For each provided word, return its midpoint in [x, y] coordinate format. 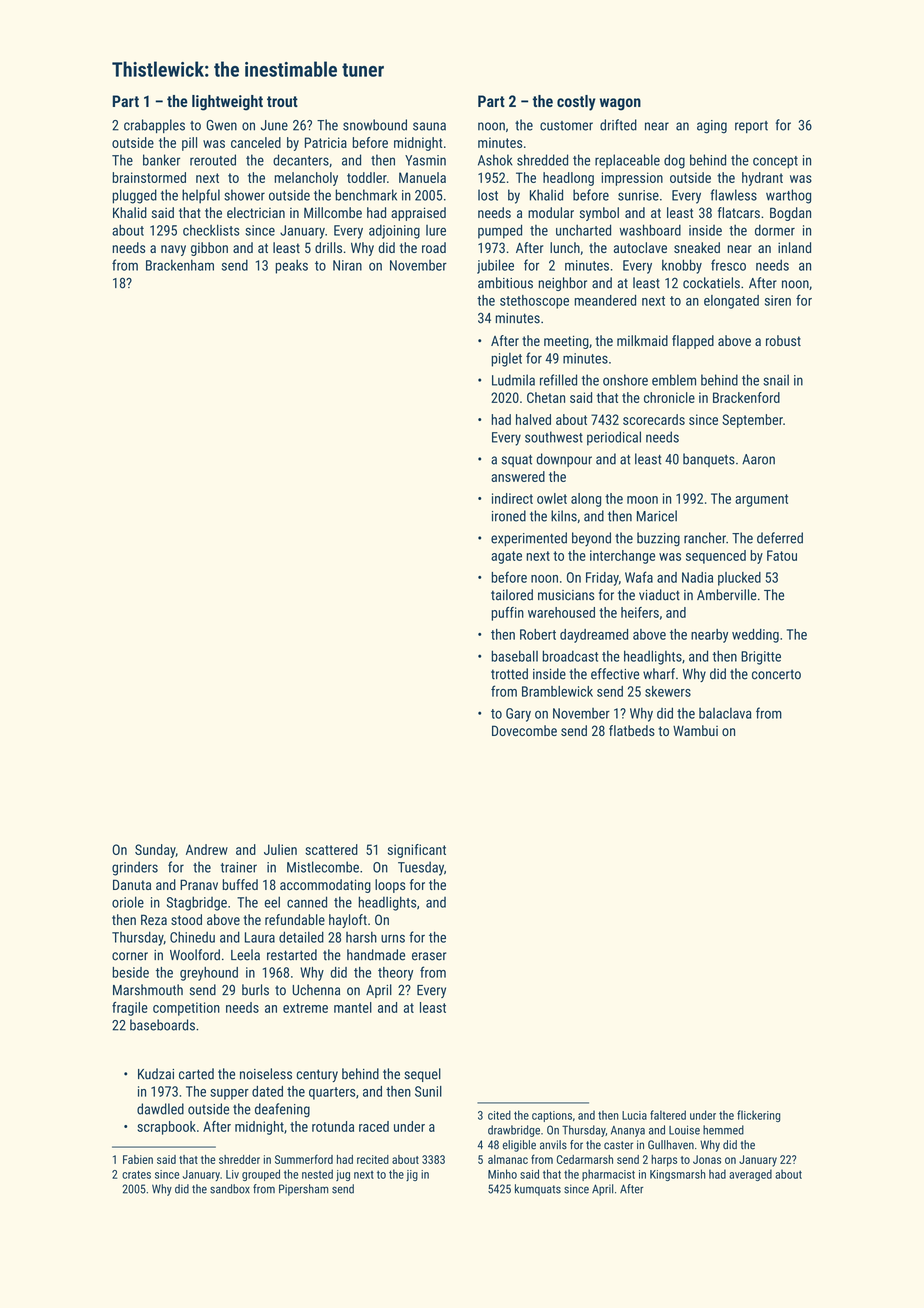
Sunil [428, 1091]
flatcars [739, 212]
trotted [509, 674]
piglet [506, 360]
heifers [640, 612]
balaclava [725, 713]
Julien [280, 849]
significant [417, 851]
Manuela [422, 177]
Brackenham [180, 265]
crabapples [154, 126]
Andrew [207, 849]
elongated [731, 302]
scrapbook [166, 1128]
